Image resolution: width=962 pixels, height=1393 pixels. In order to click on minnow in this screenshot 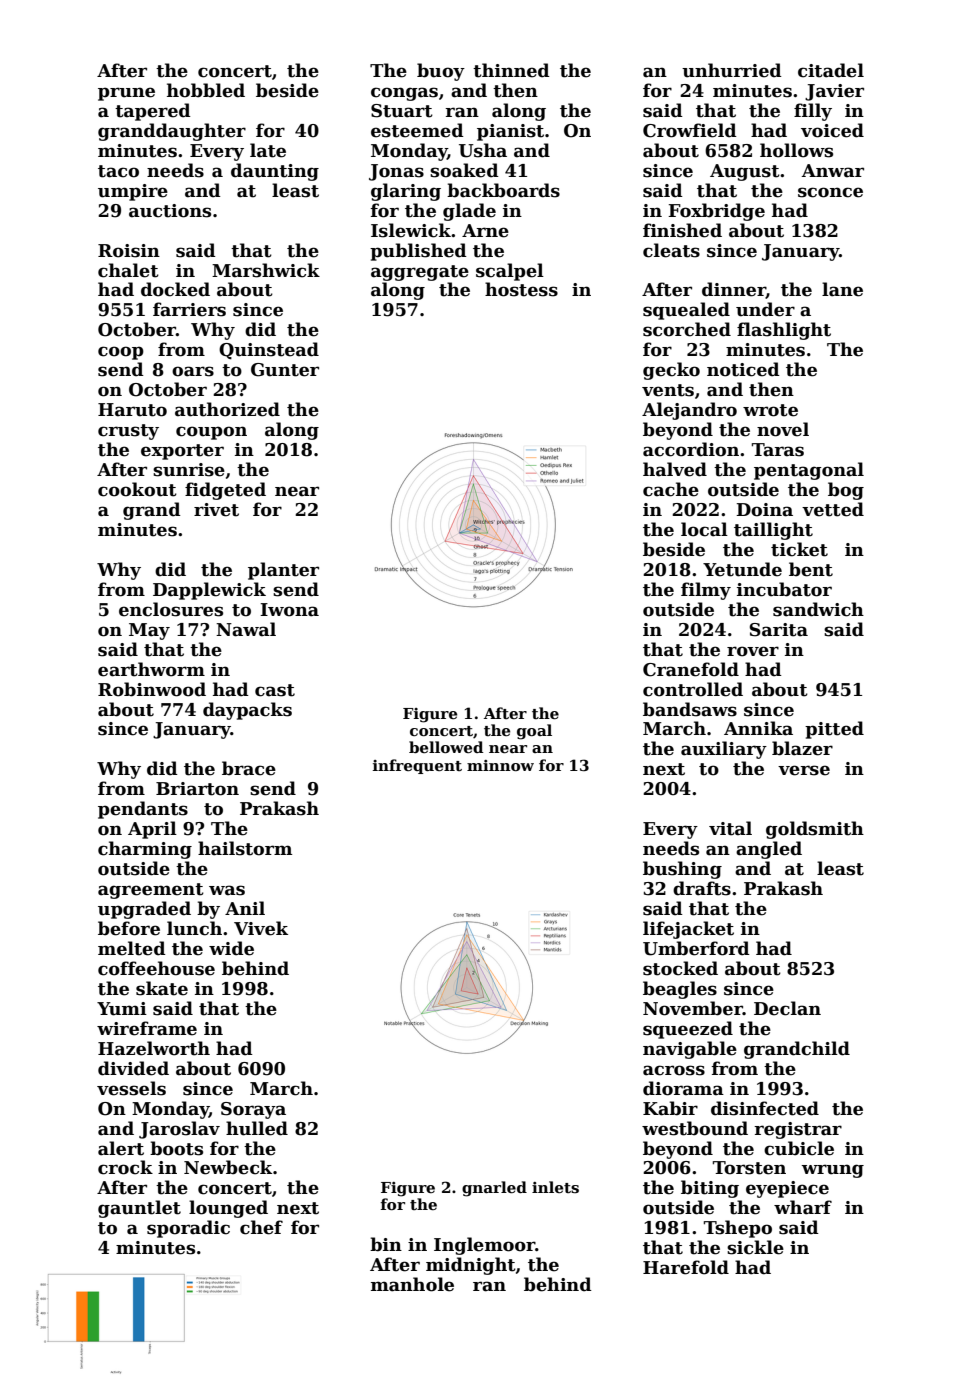, I will do `click(500, 765)`.
